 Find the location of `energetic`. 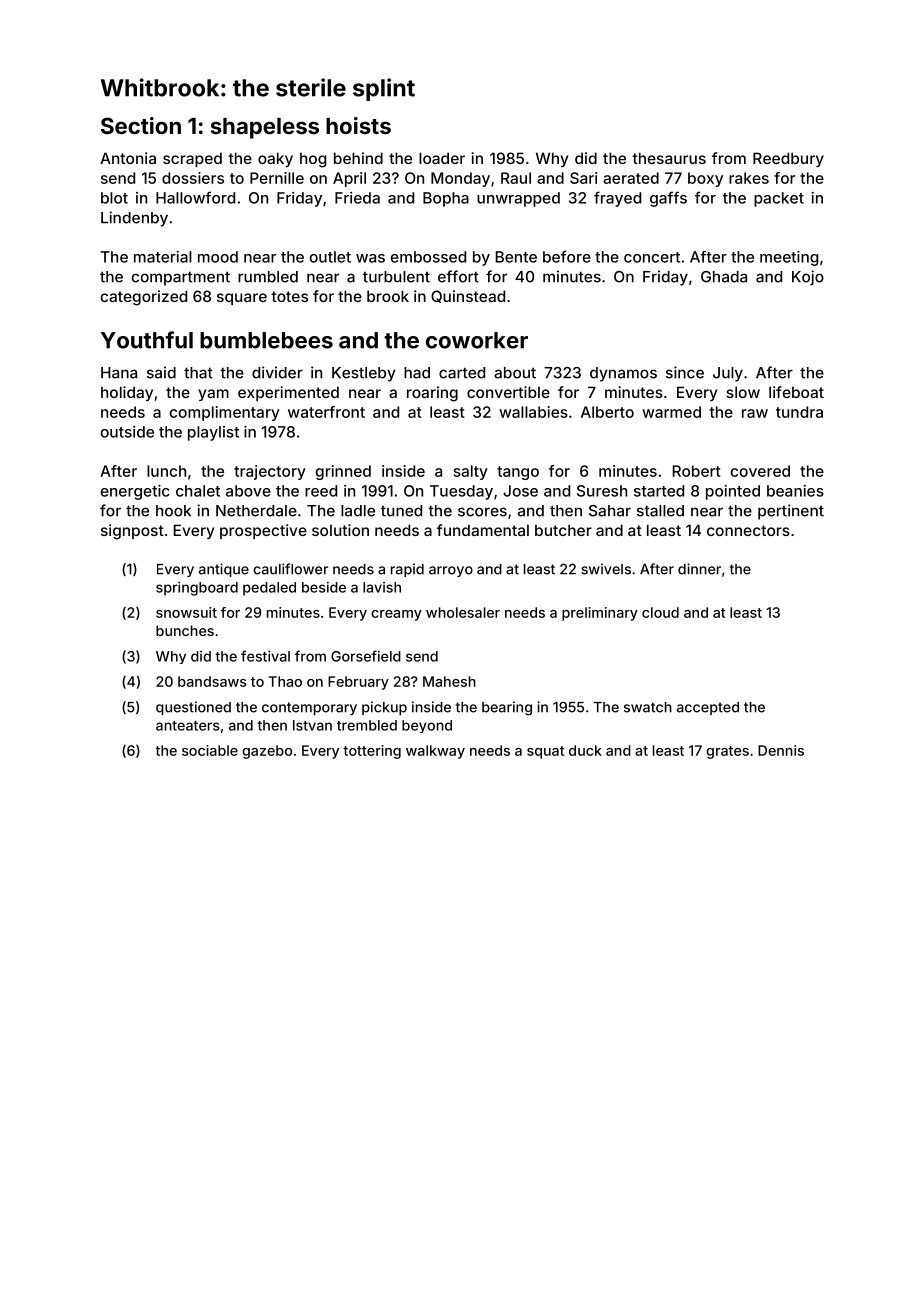

energetic is located at coordinates (135, 492).
